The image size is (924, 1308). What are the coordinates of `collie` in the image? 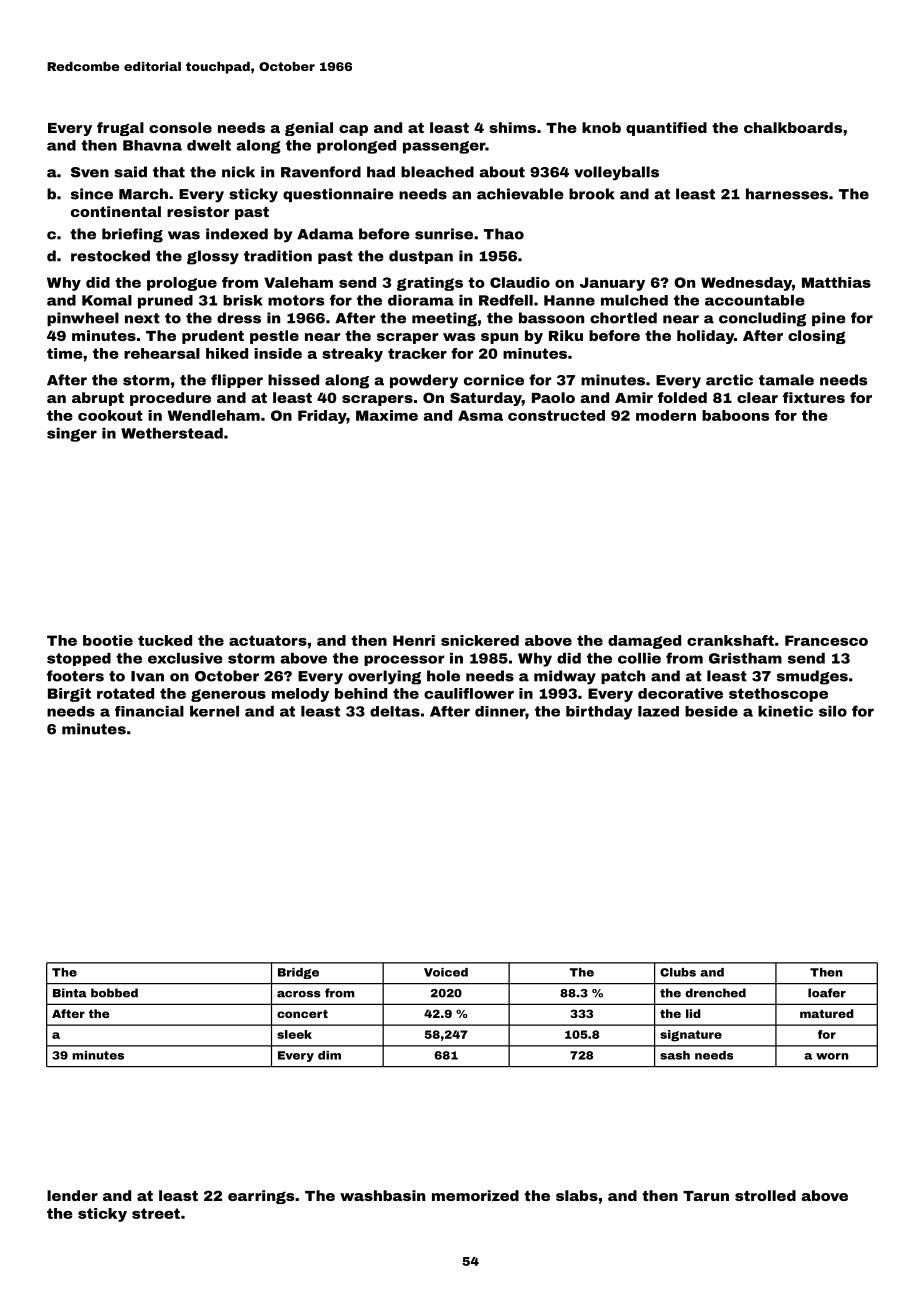 It's located at (639, 658).
